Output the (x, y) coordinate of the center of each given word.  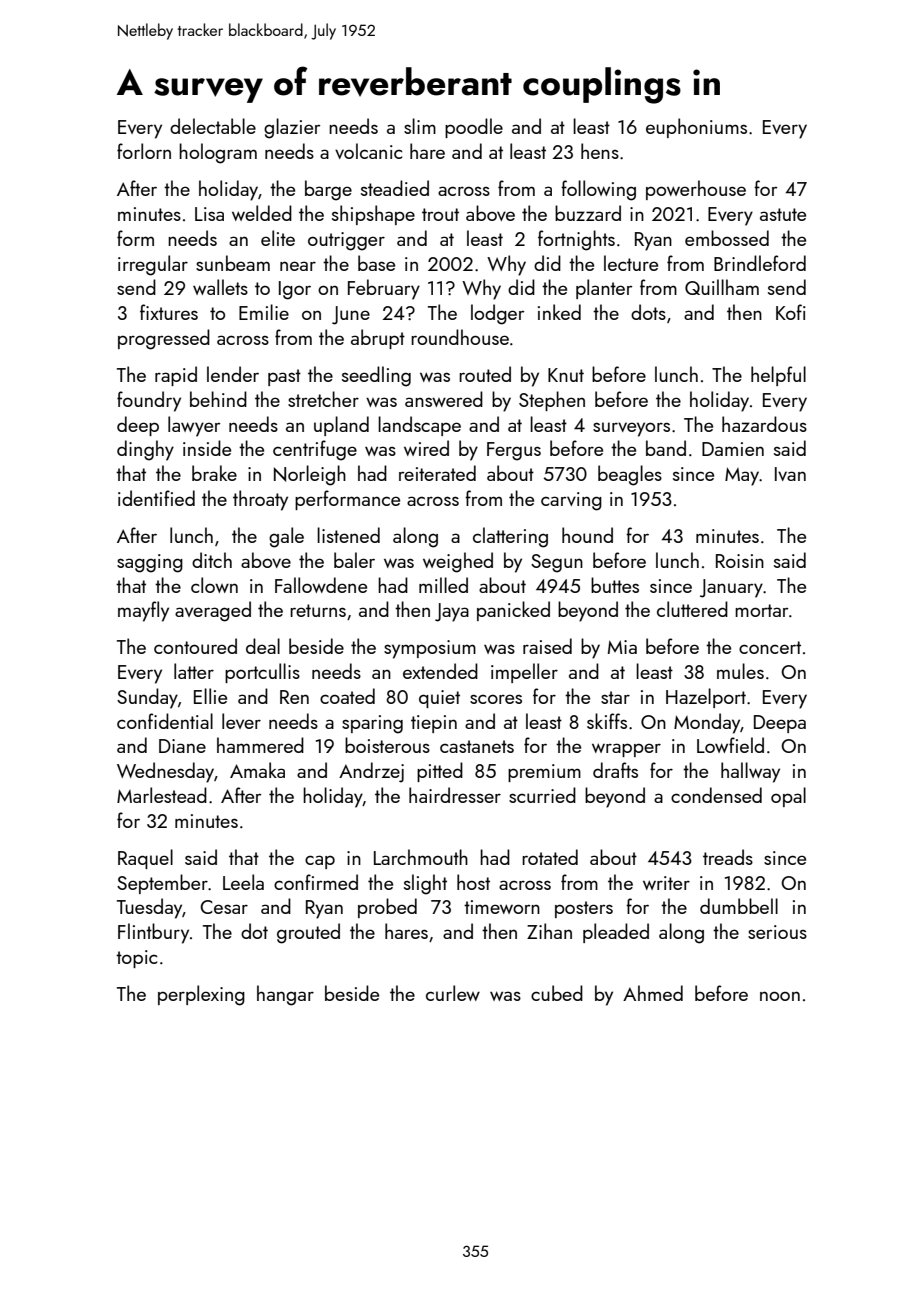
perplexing (201, 995)
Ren (294, 697)
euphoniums (696, 128)
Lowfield (730, 745)
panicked (513, 611)
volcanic (368, 151)
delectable (213, 126)
